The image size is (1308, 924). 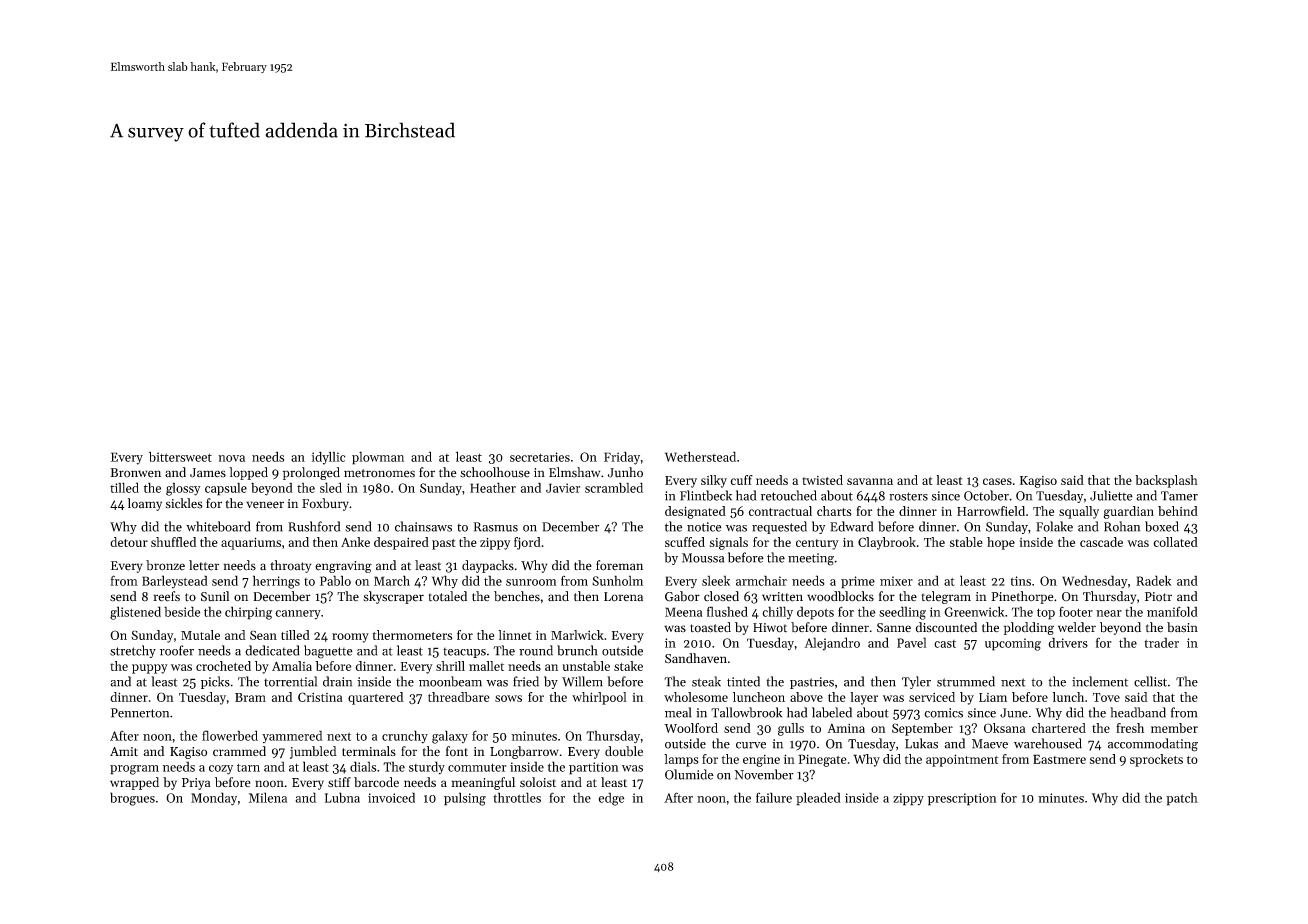 I want to click on glistened, so click(x=135, y=613).
